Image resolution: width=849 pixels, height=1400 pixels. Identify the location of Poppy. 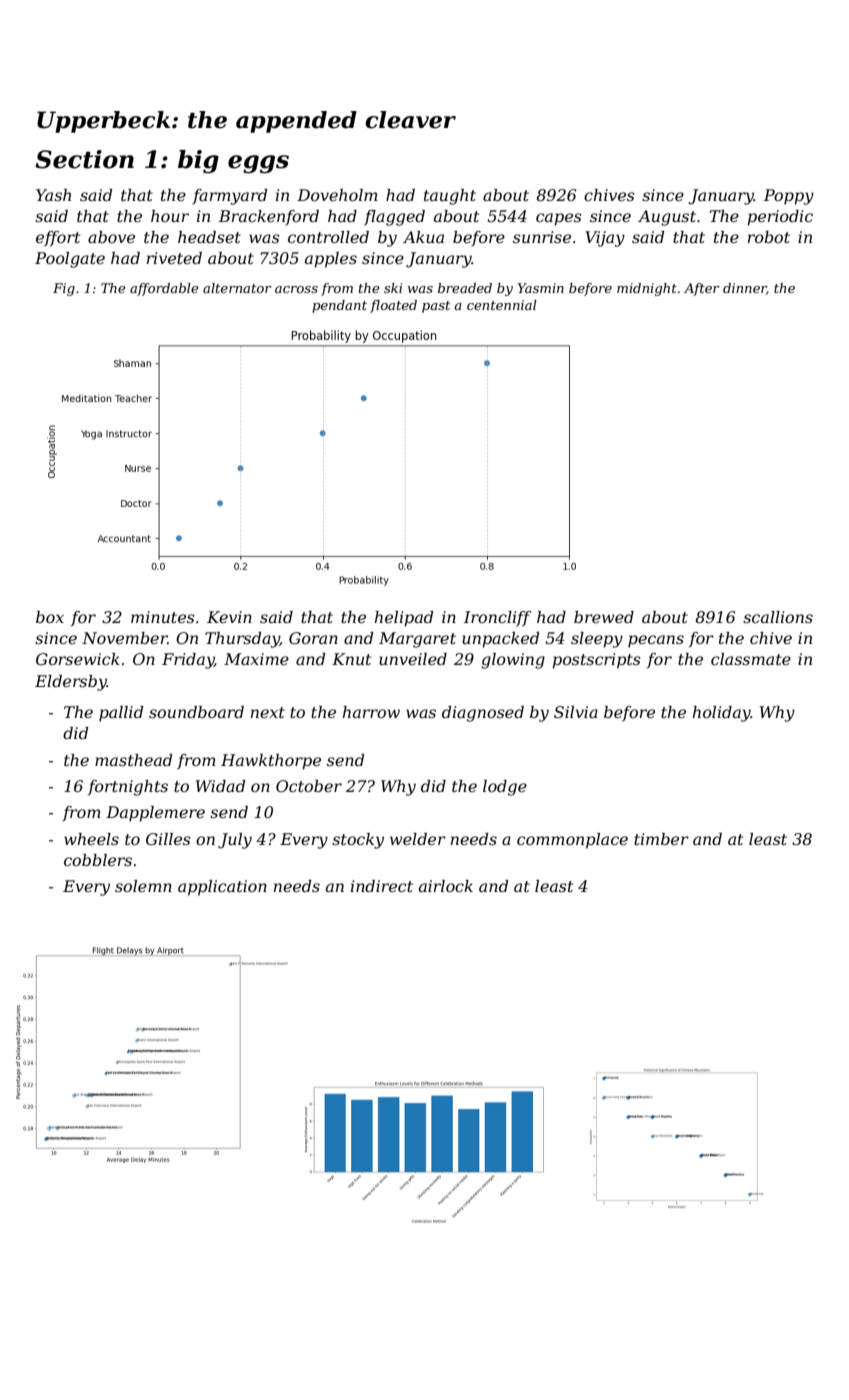
(789, 197).
